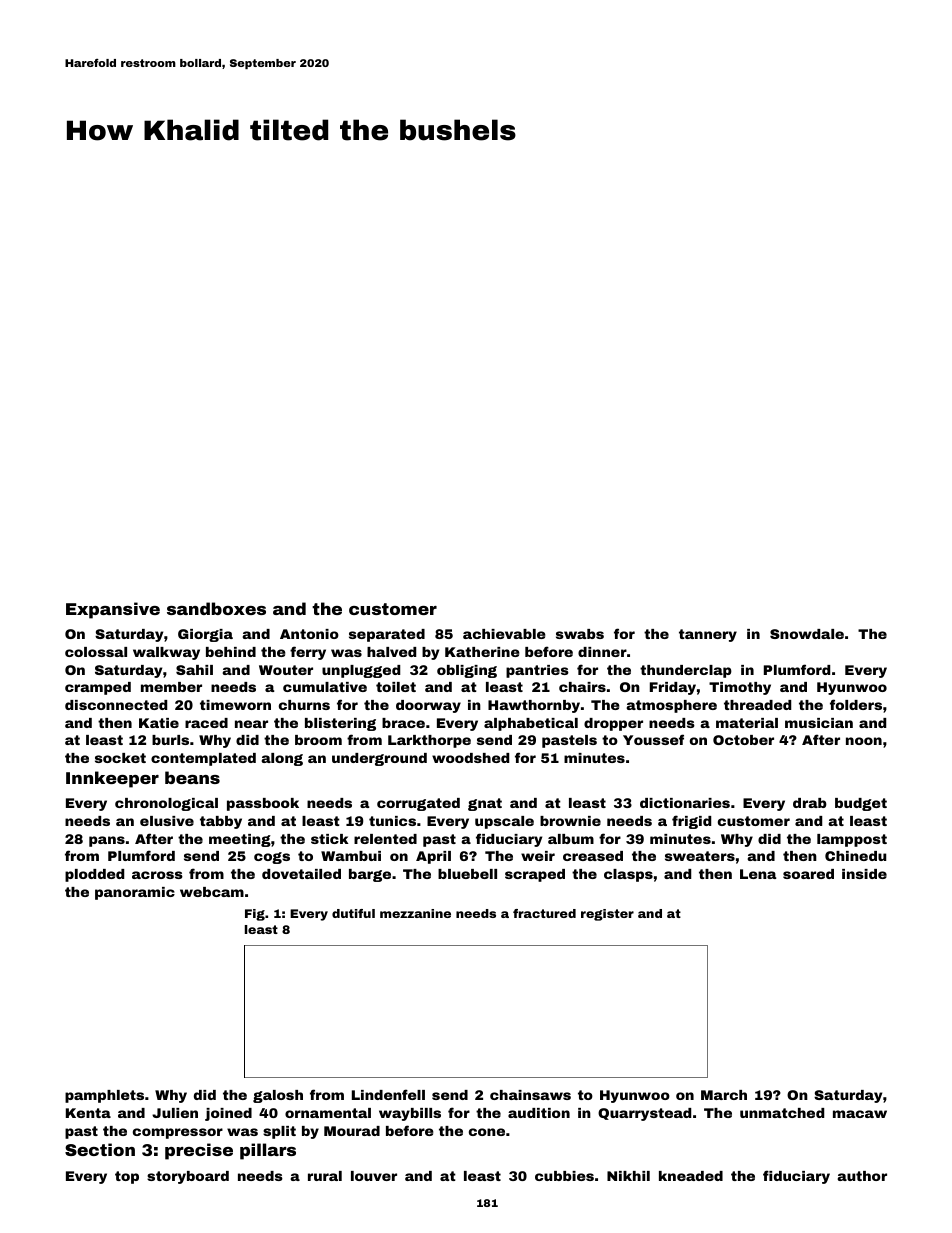 This screenshot has width=952, height=1233. Describe the element at coordinates (807, 634) in the screenshot. I see `Snowdale` at that location.
